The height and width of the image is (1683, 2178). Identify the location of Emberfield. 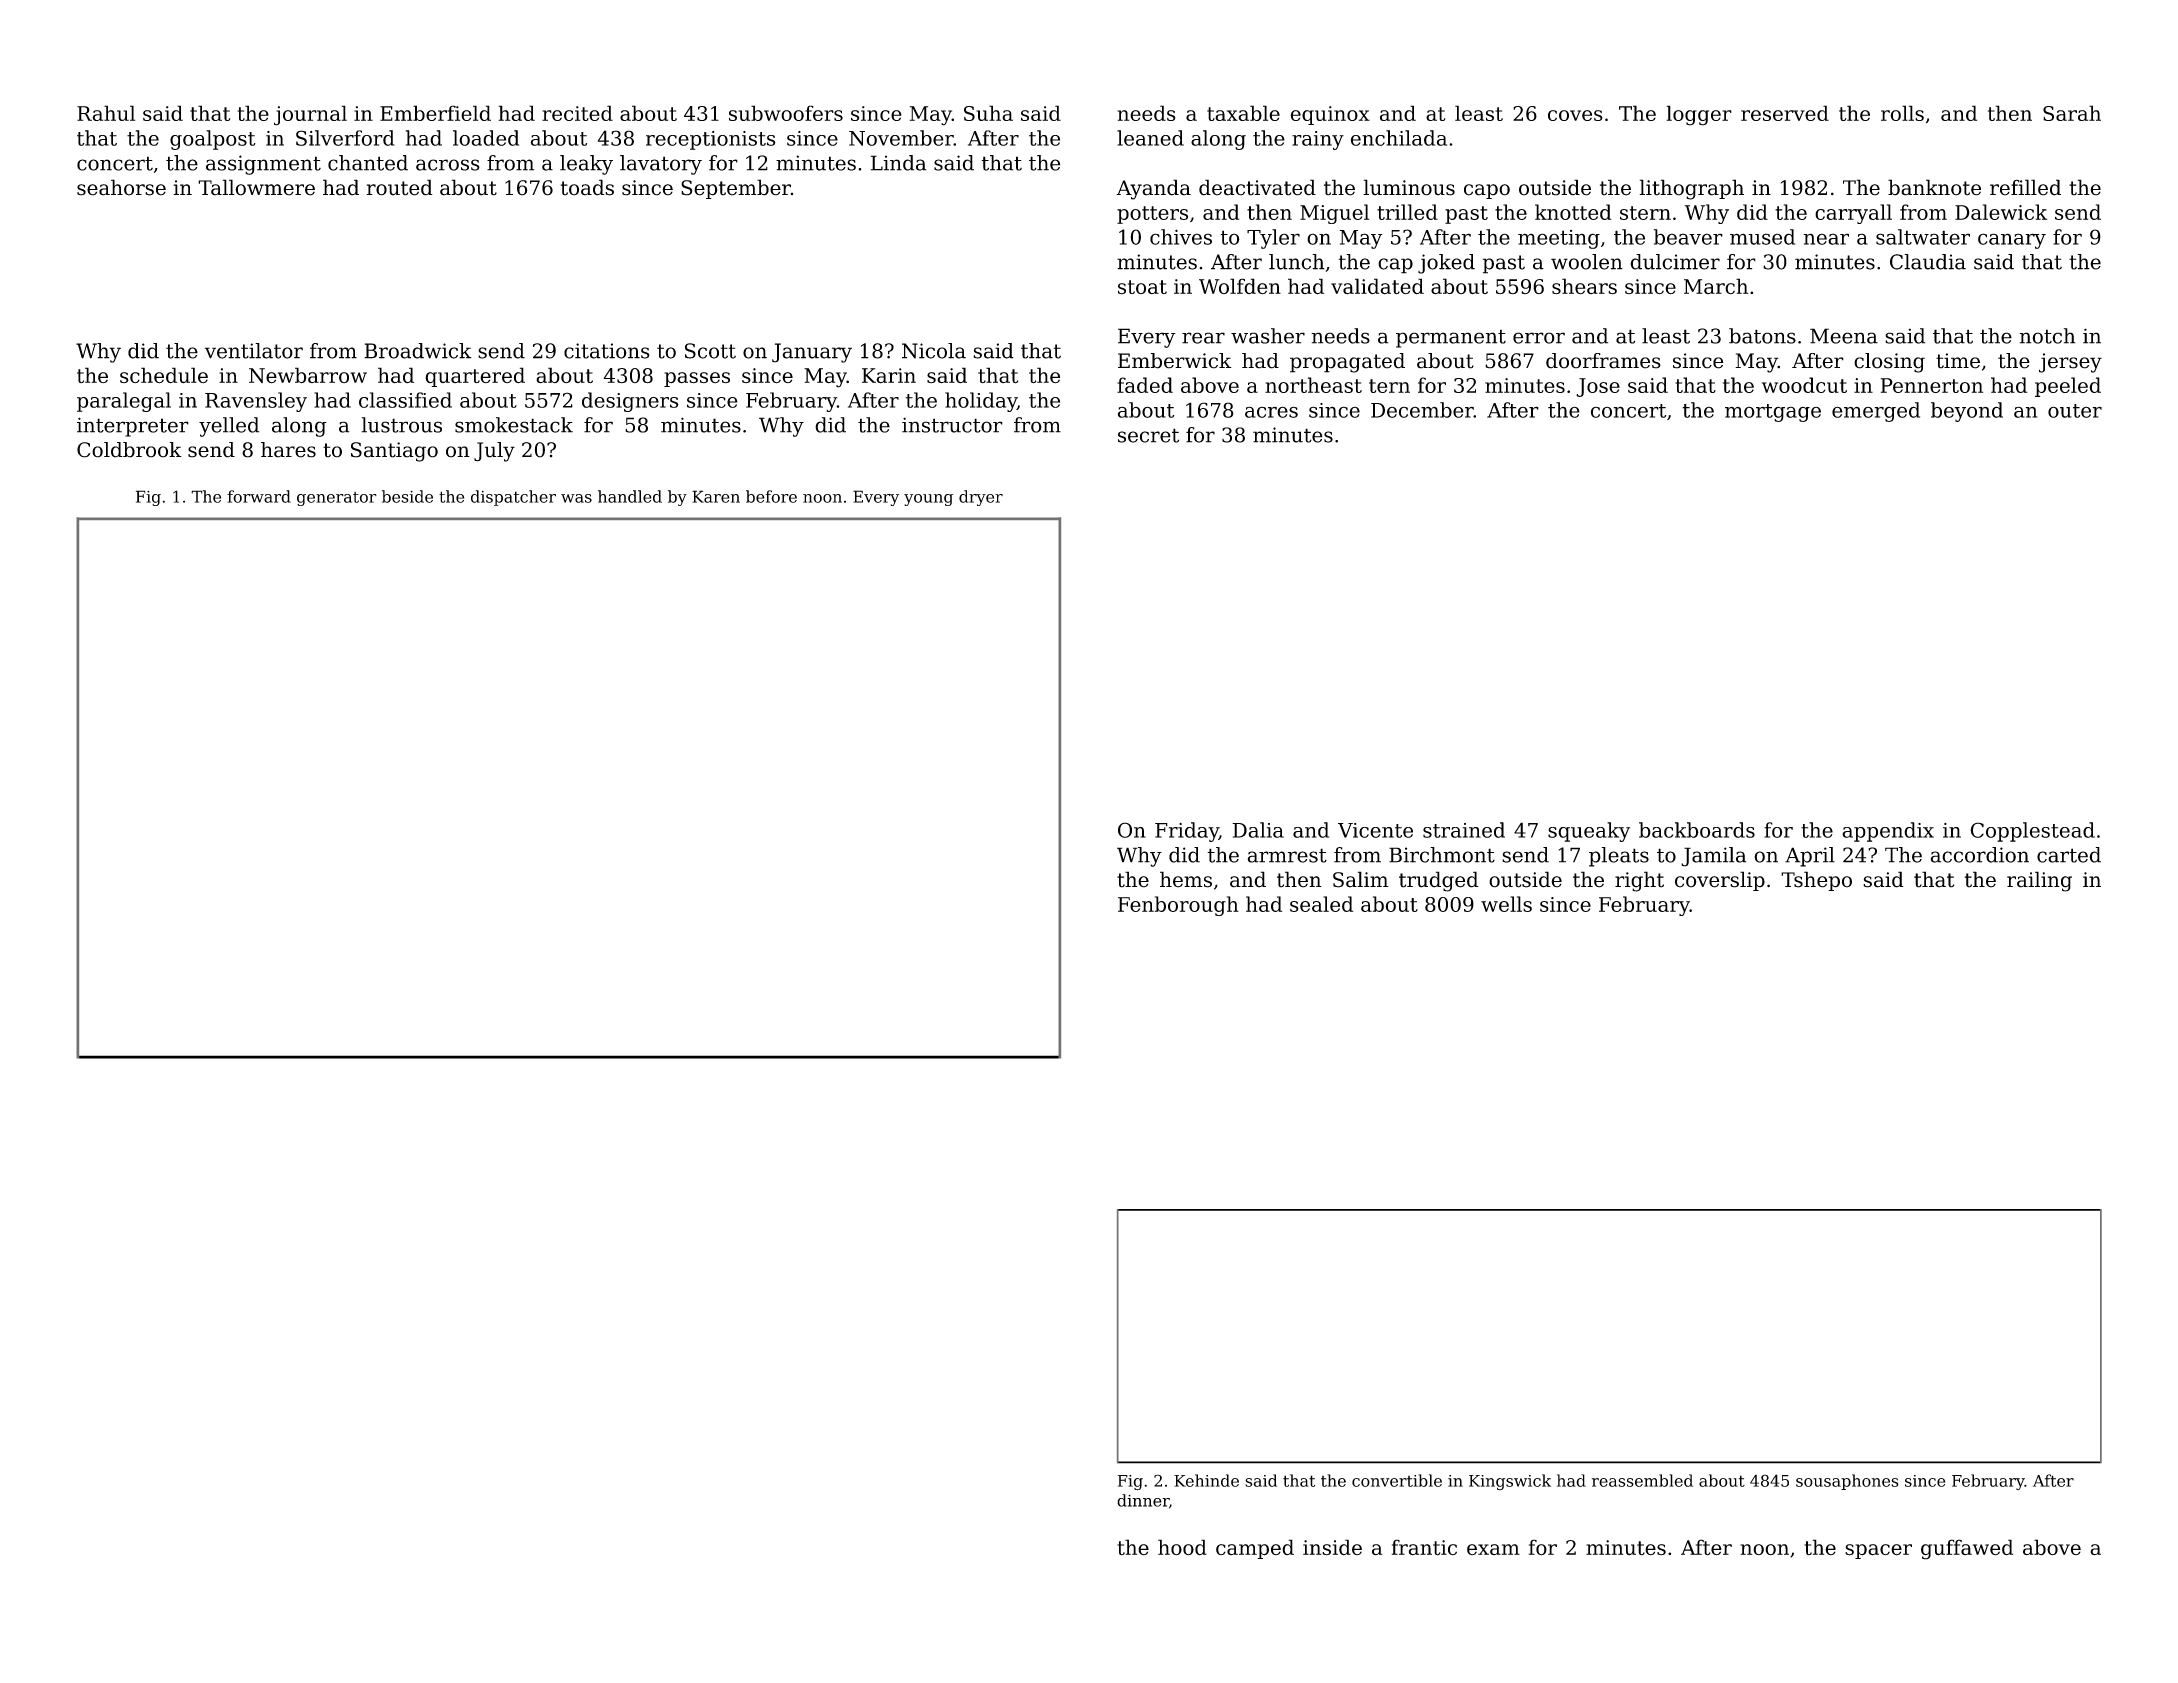
(435, 113).
